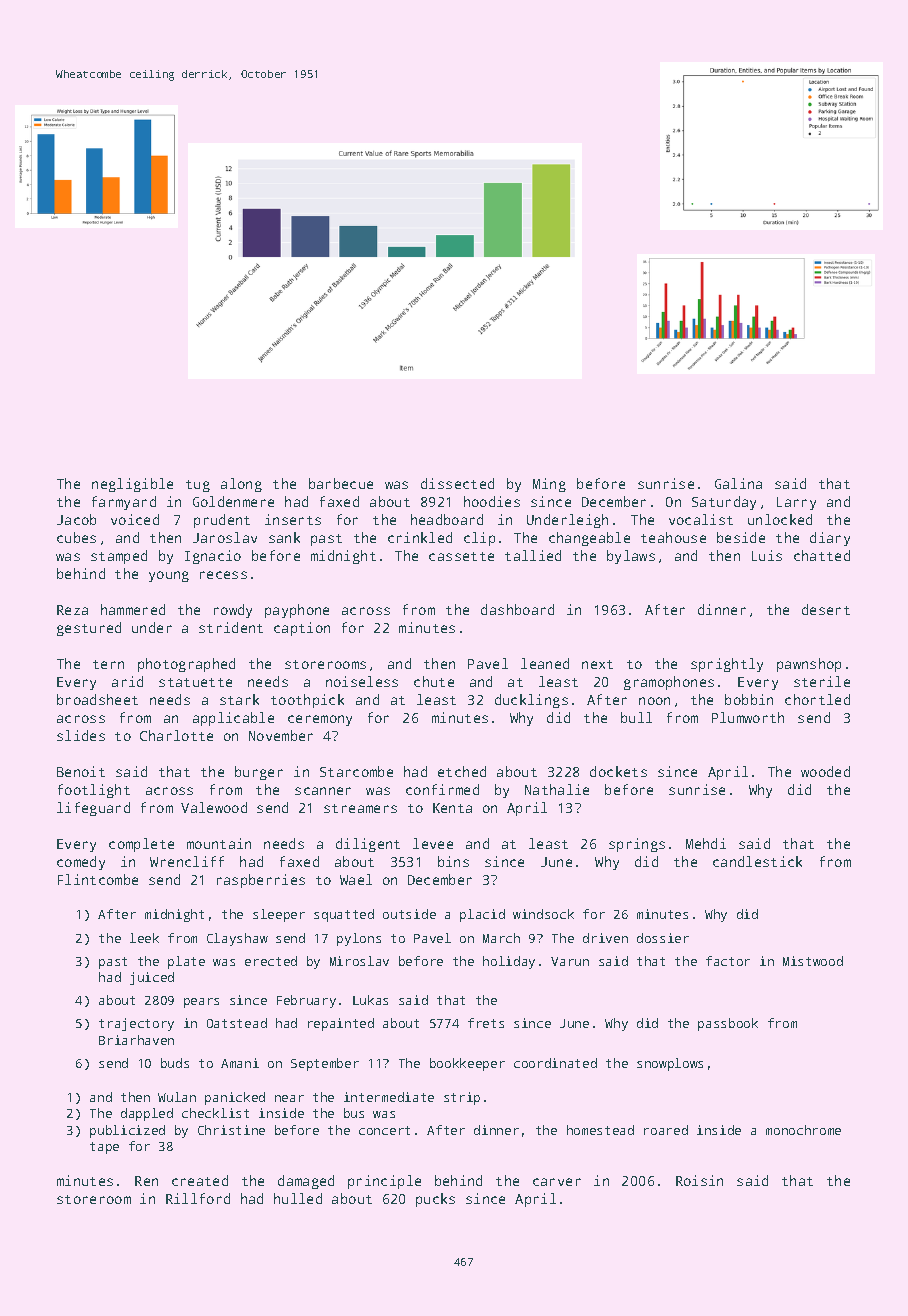  Describe the element at coordinates (136, 1040) in the screenshot. I see `Briarhaven` at that location.
